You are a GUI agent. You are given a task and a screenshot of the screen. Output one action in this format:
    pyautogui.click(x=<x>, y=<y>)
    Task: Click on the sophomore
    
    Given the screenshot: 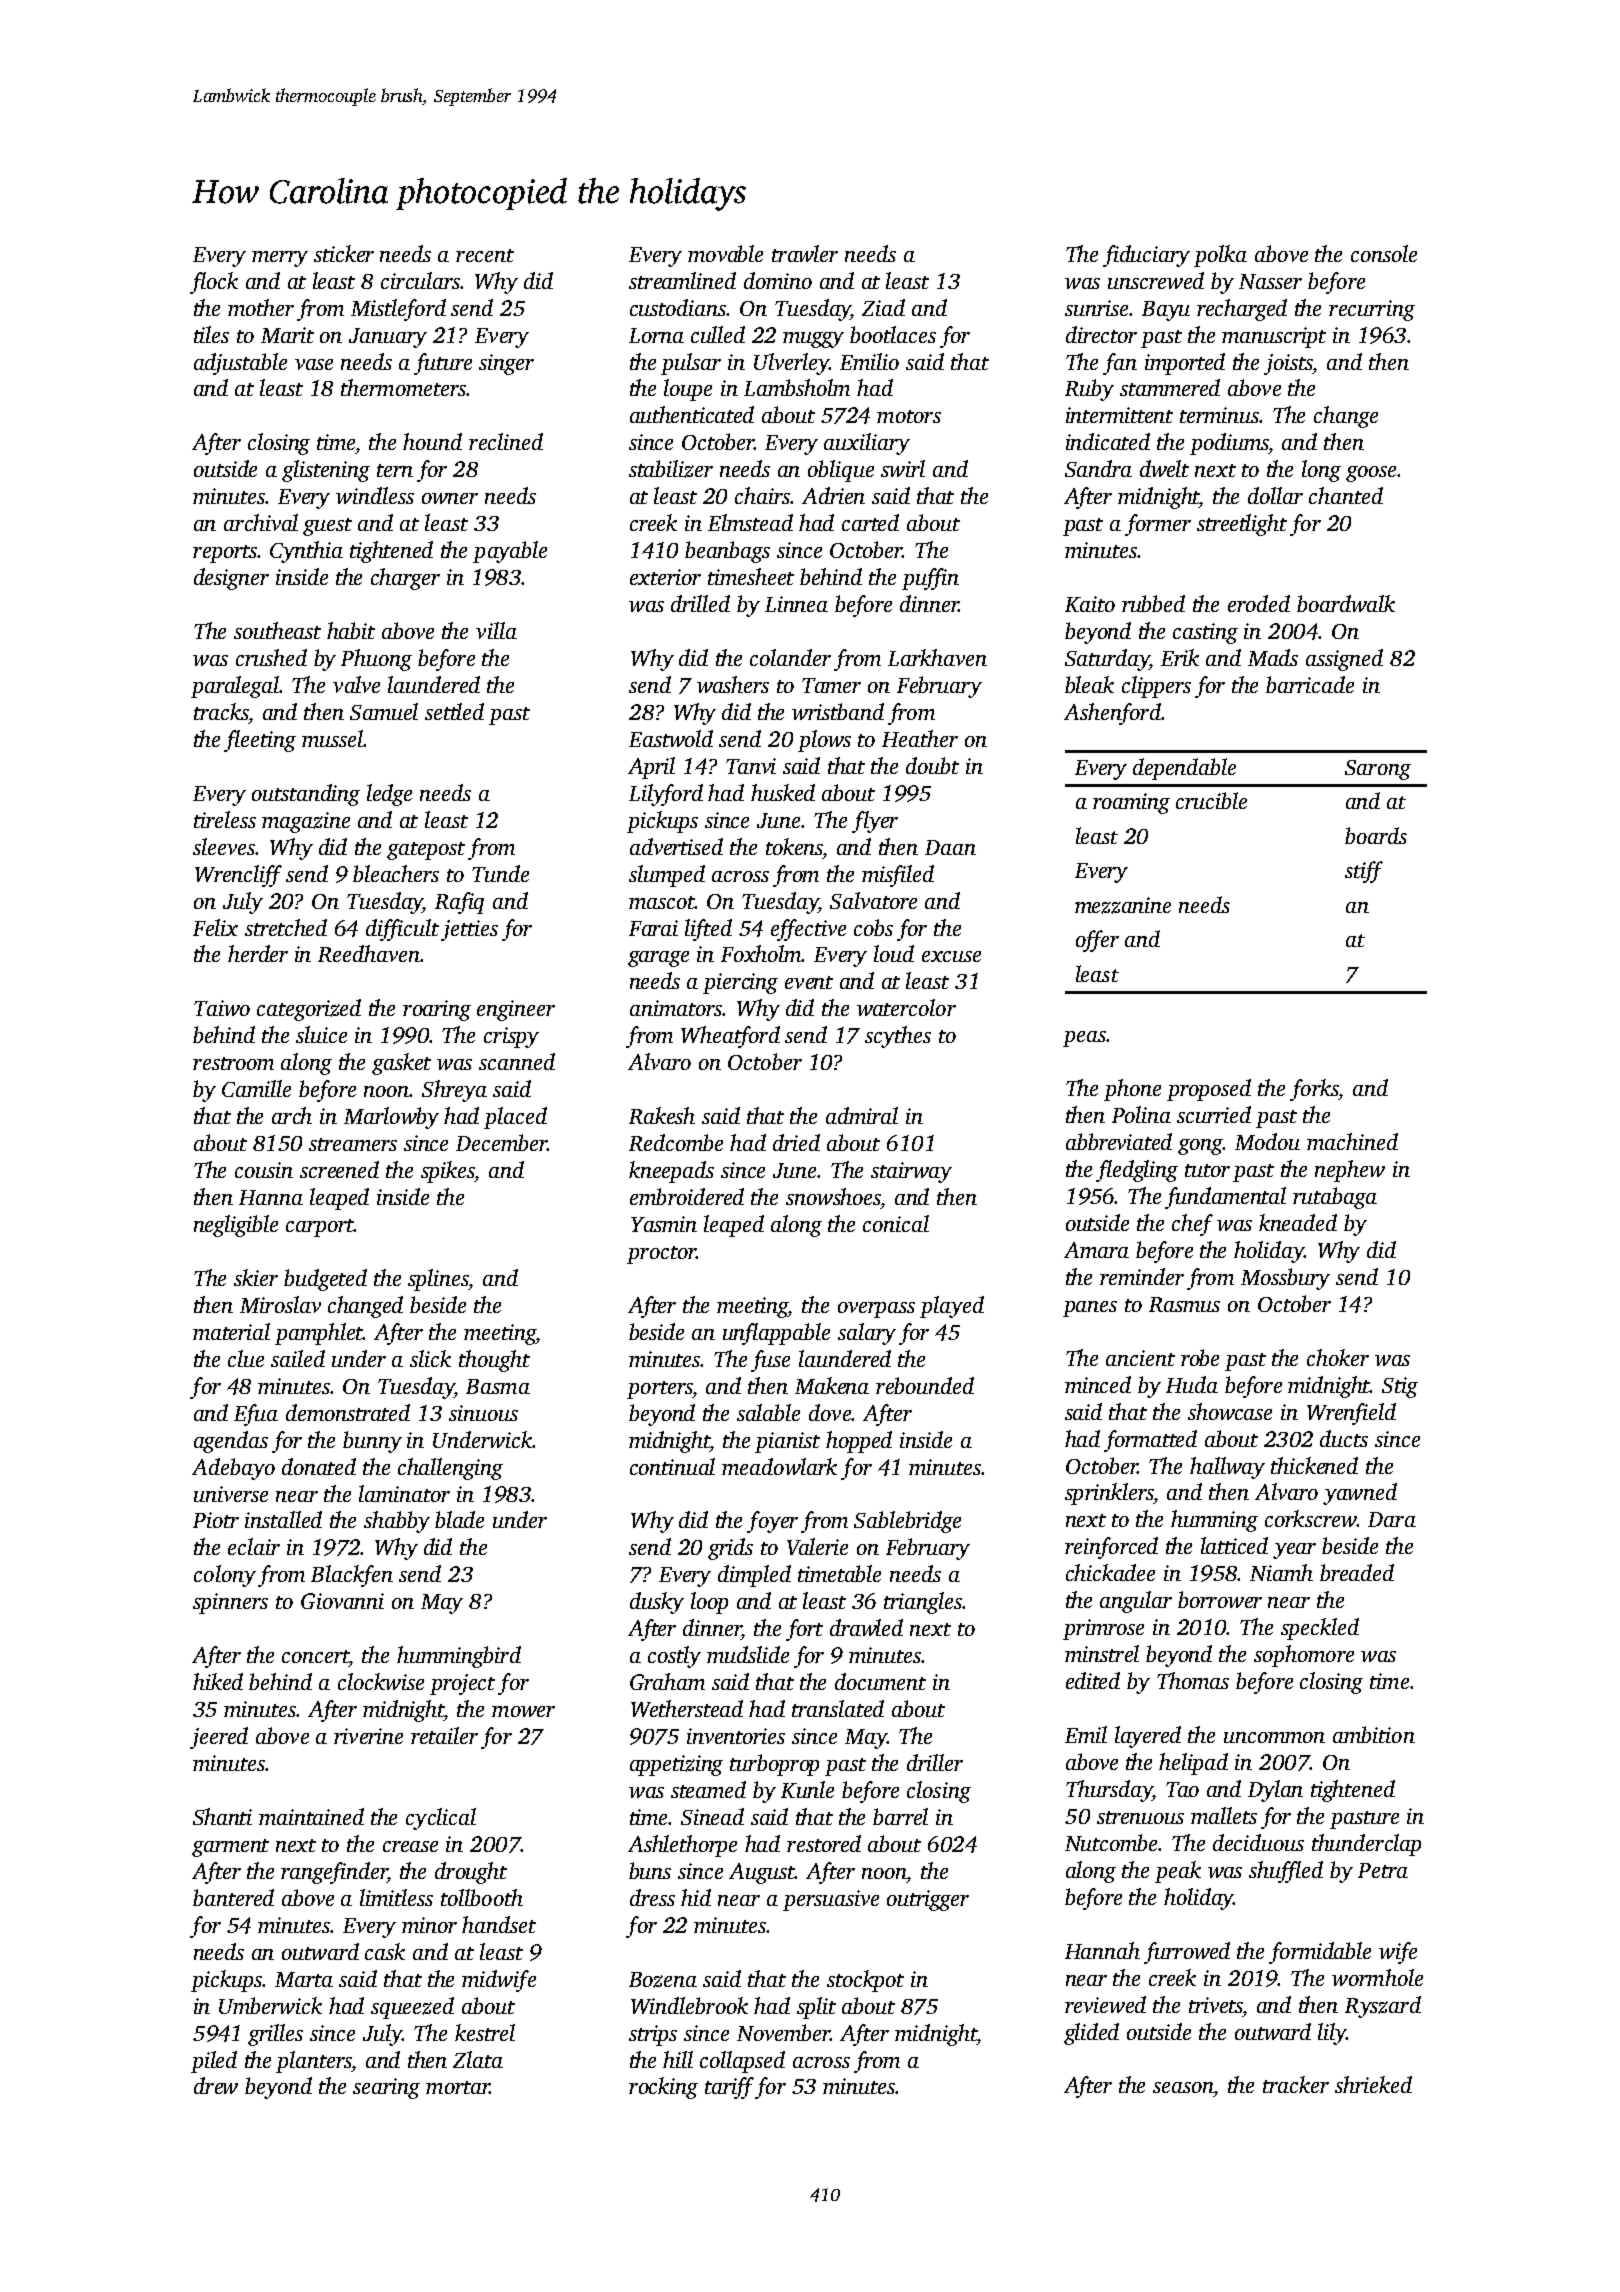 What is the action you would take?
    pyautogui.click(x=1304, y=1656)
